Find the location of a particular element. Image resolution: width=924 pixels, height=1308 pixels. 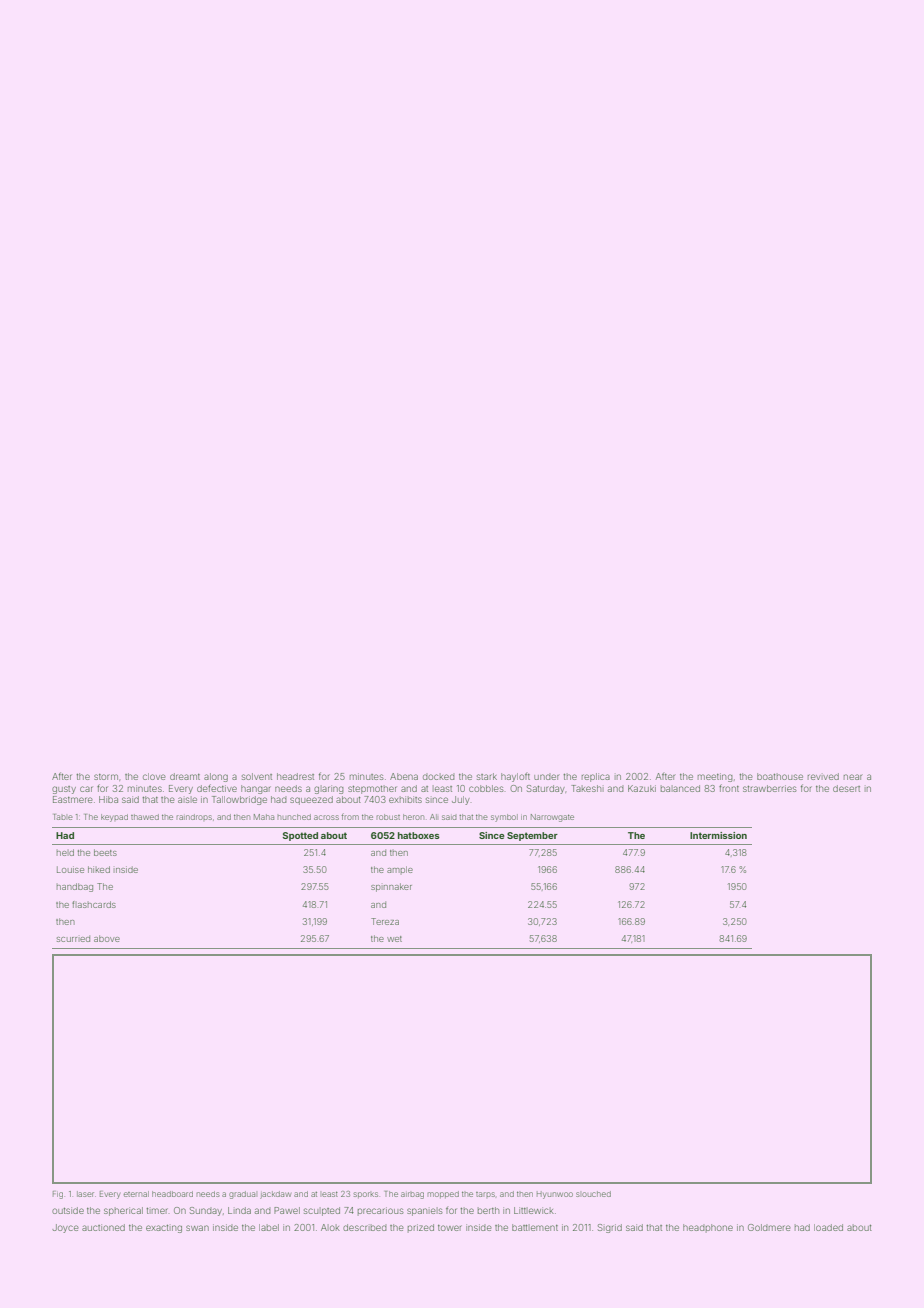

Tereza is located at coordinates (385, 921).
